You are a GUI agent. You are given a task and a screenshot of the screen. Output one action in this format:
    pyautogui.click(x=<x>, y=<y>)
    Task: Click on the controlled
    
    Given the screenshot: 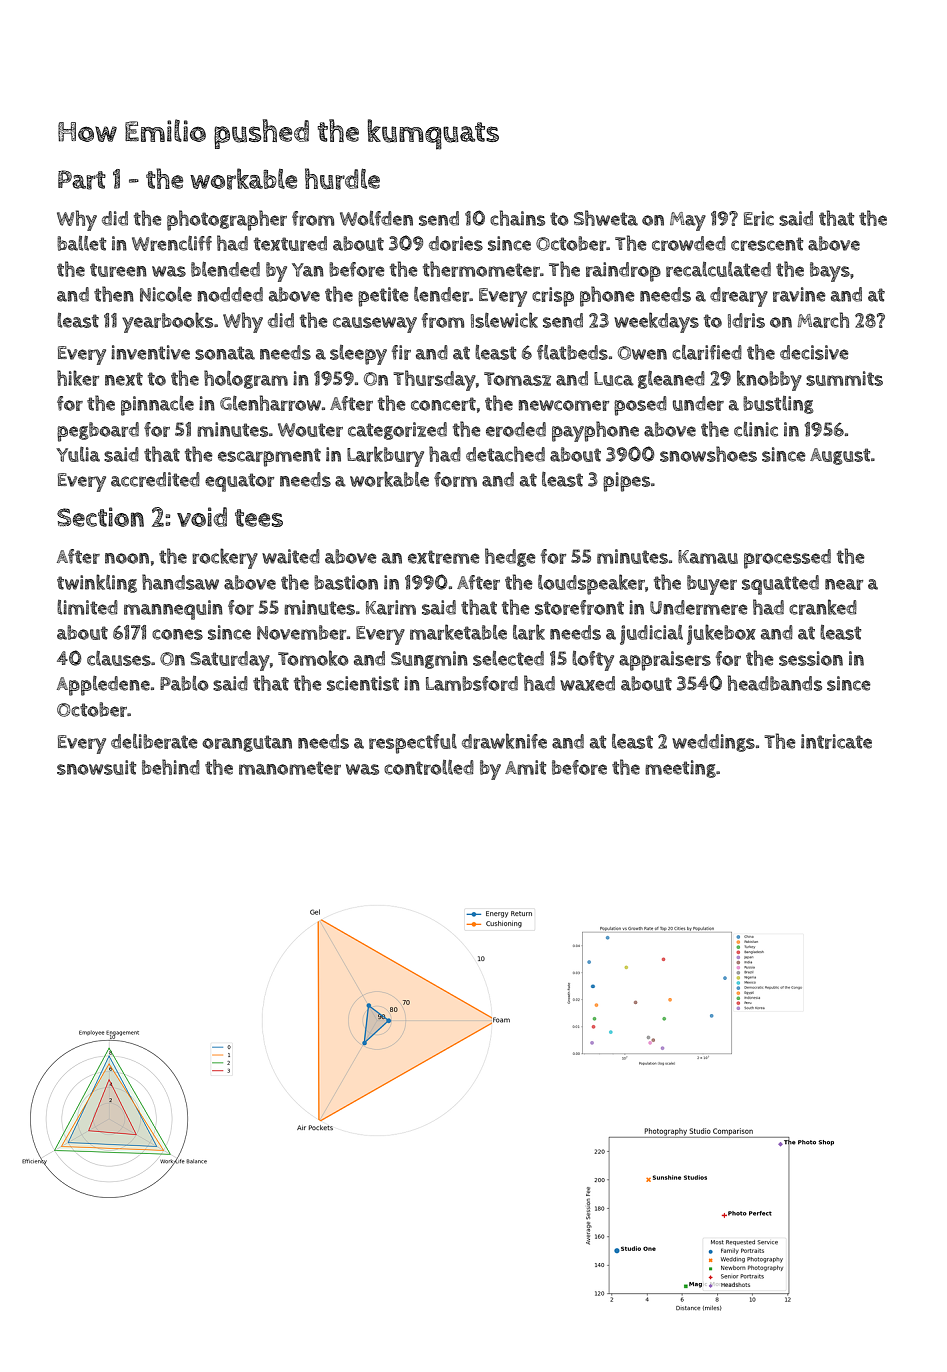 What is the action you would take?
    pyautogui.click(x=429, y=767)
